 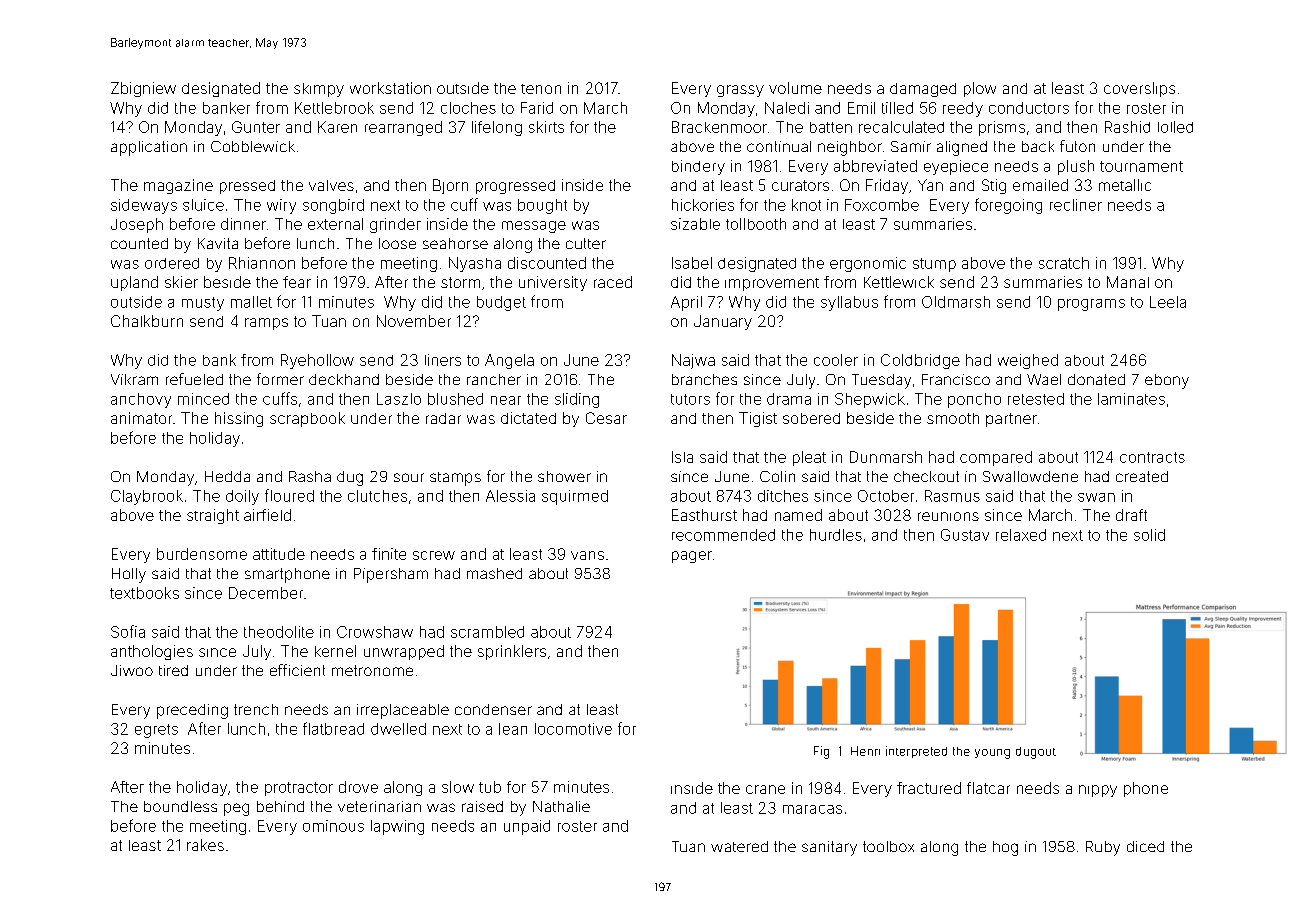 What do you see at coordinates (147, 497) in the screenshot?
I see `Claybrook` at bounding box center [147, 497].
